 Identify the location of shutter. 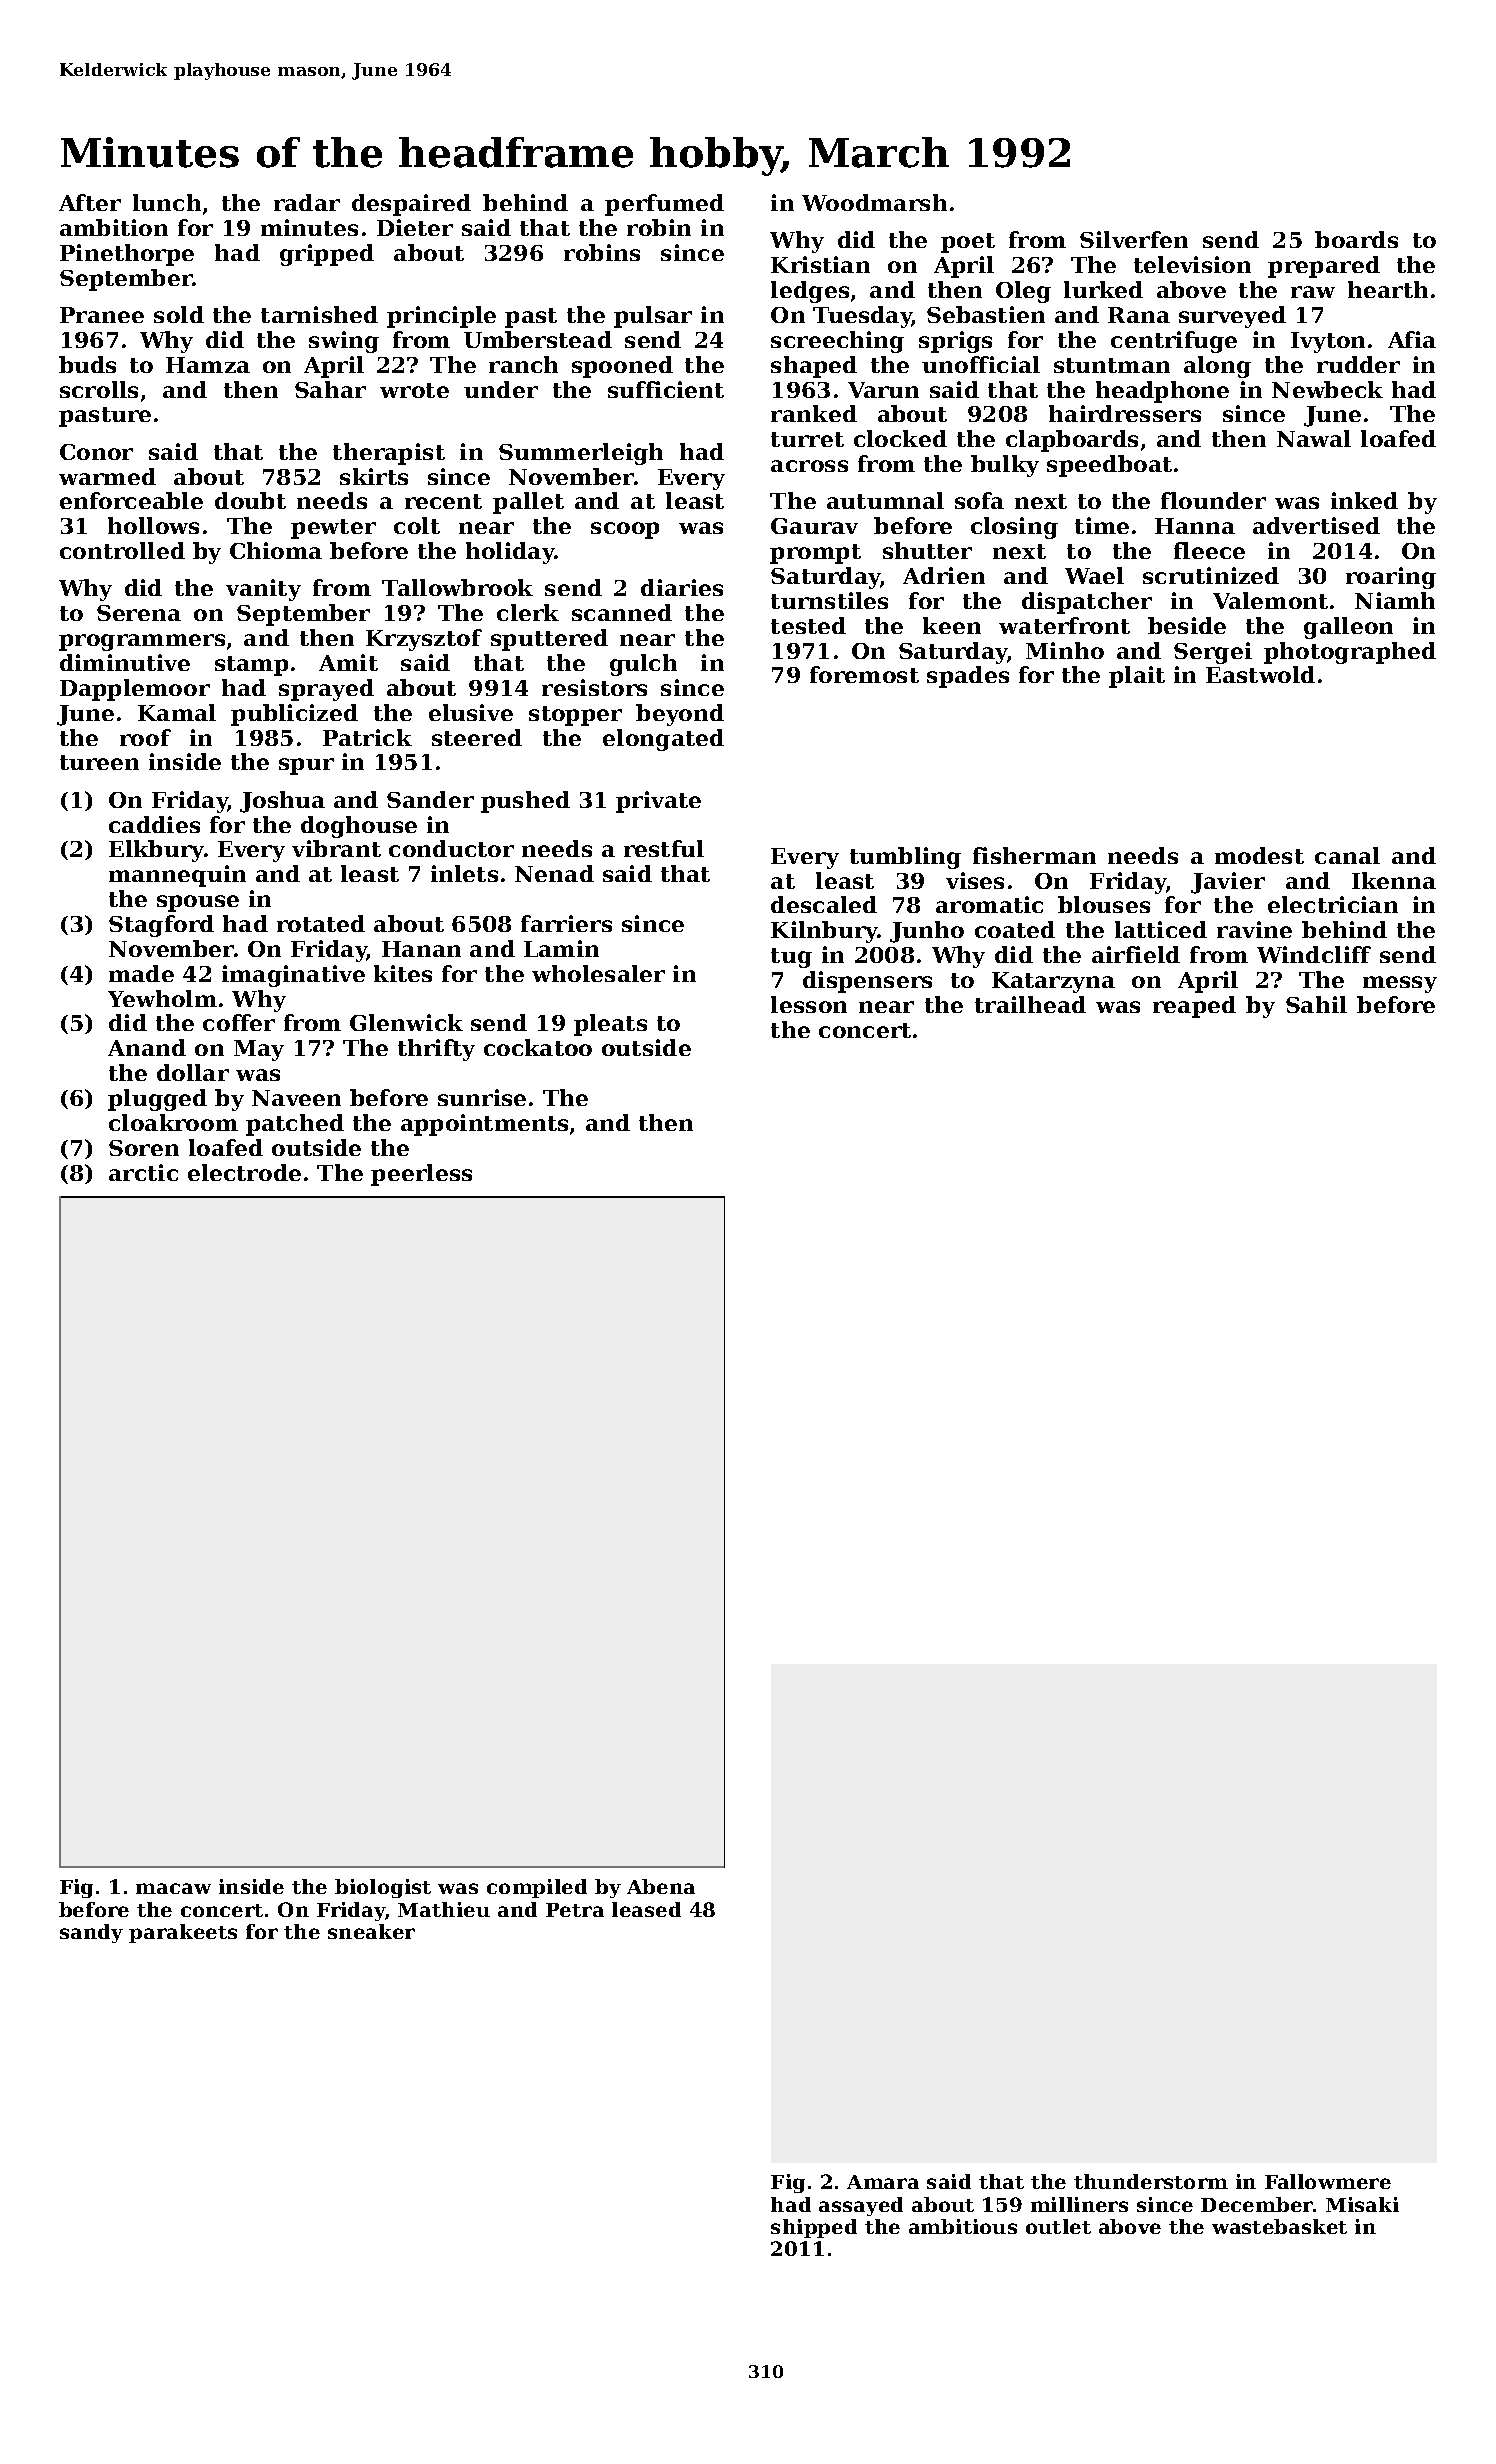
(927, 550).
